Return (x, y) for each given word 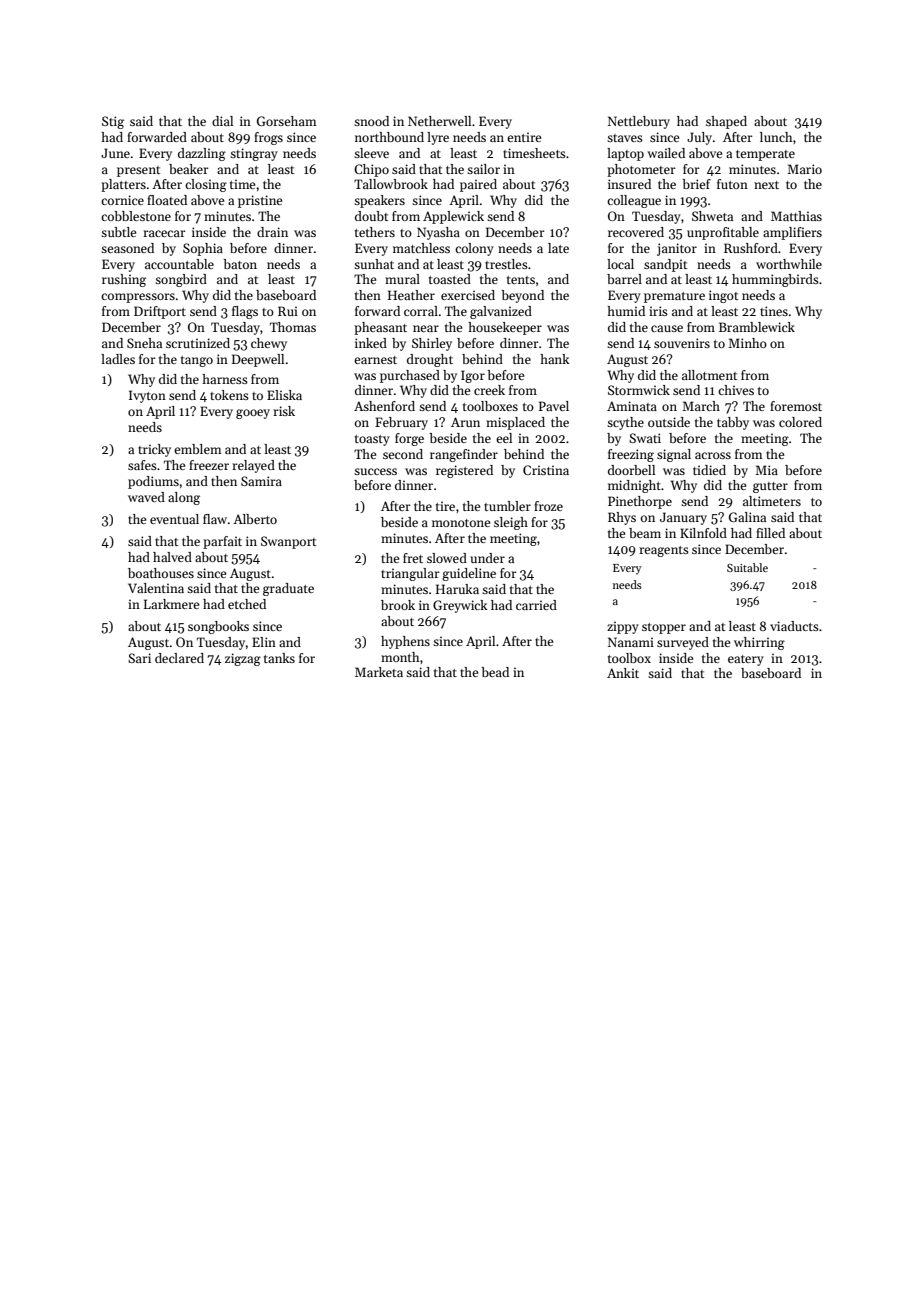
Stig (113, 122)
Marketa (379, 672)
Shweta (712, 216)
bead (495, 672)
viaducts (794, 626)
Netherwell (439, 121)
